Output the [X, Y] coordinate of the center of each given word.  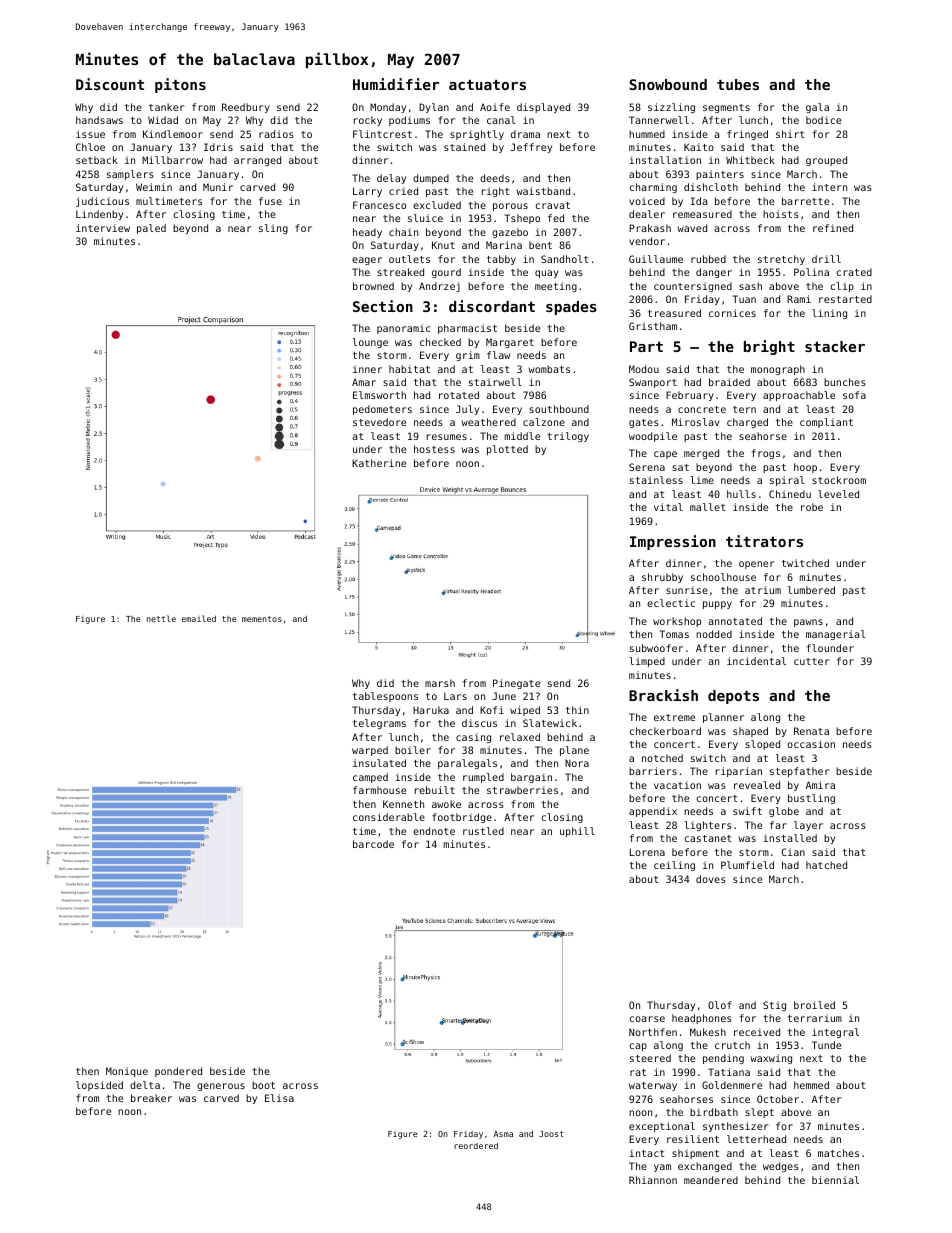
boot [263, 1085]
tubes [738, 84]
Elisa [279, 1098]
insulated [379, 763]
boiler [413, 750]
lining [829, 314]
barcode [373, 844]
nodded [714, 634]
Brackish [663, 695]
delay [391, 179]
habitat [409, 369]
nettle [161, 618]
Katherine [379, 463]
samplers [130, 175]
